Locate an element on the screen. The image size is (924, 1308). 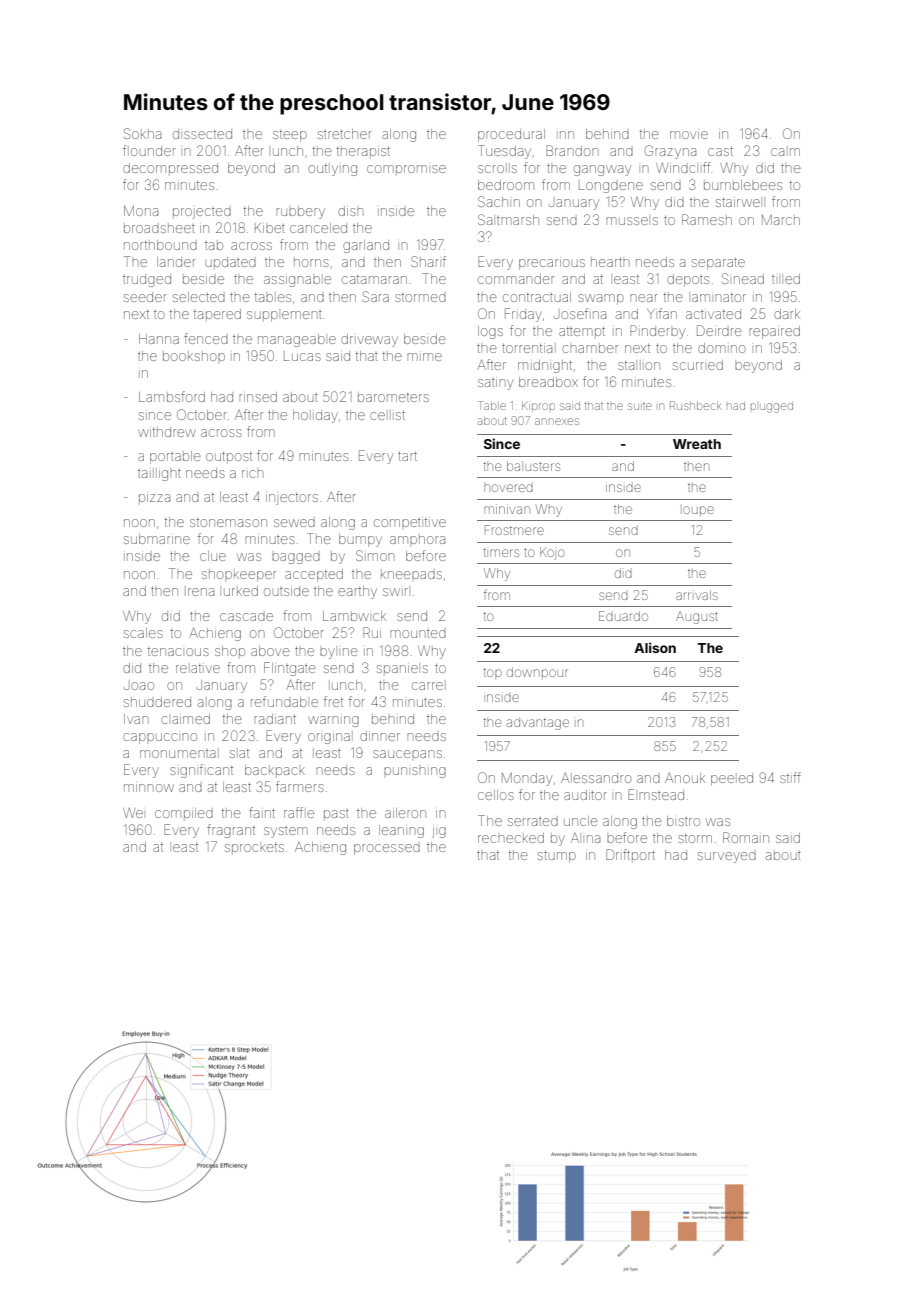
contractual is located at coordinates (537, 297).
